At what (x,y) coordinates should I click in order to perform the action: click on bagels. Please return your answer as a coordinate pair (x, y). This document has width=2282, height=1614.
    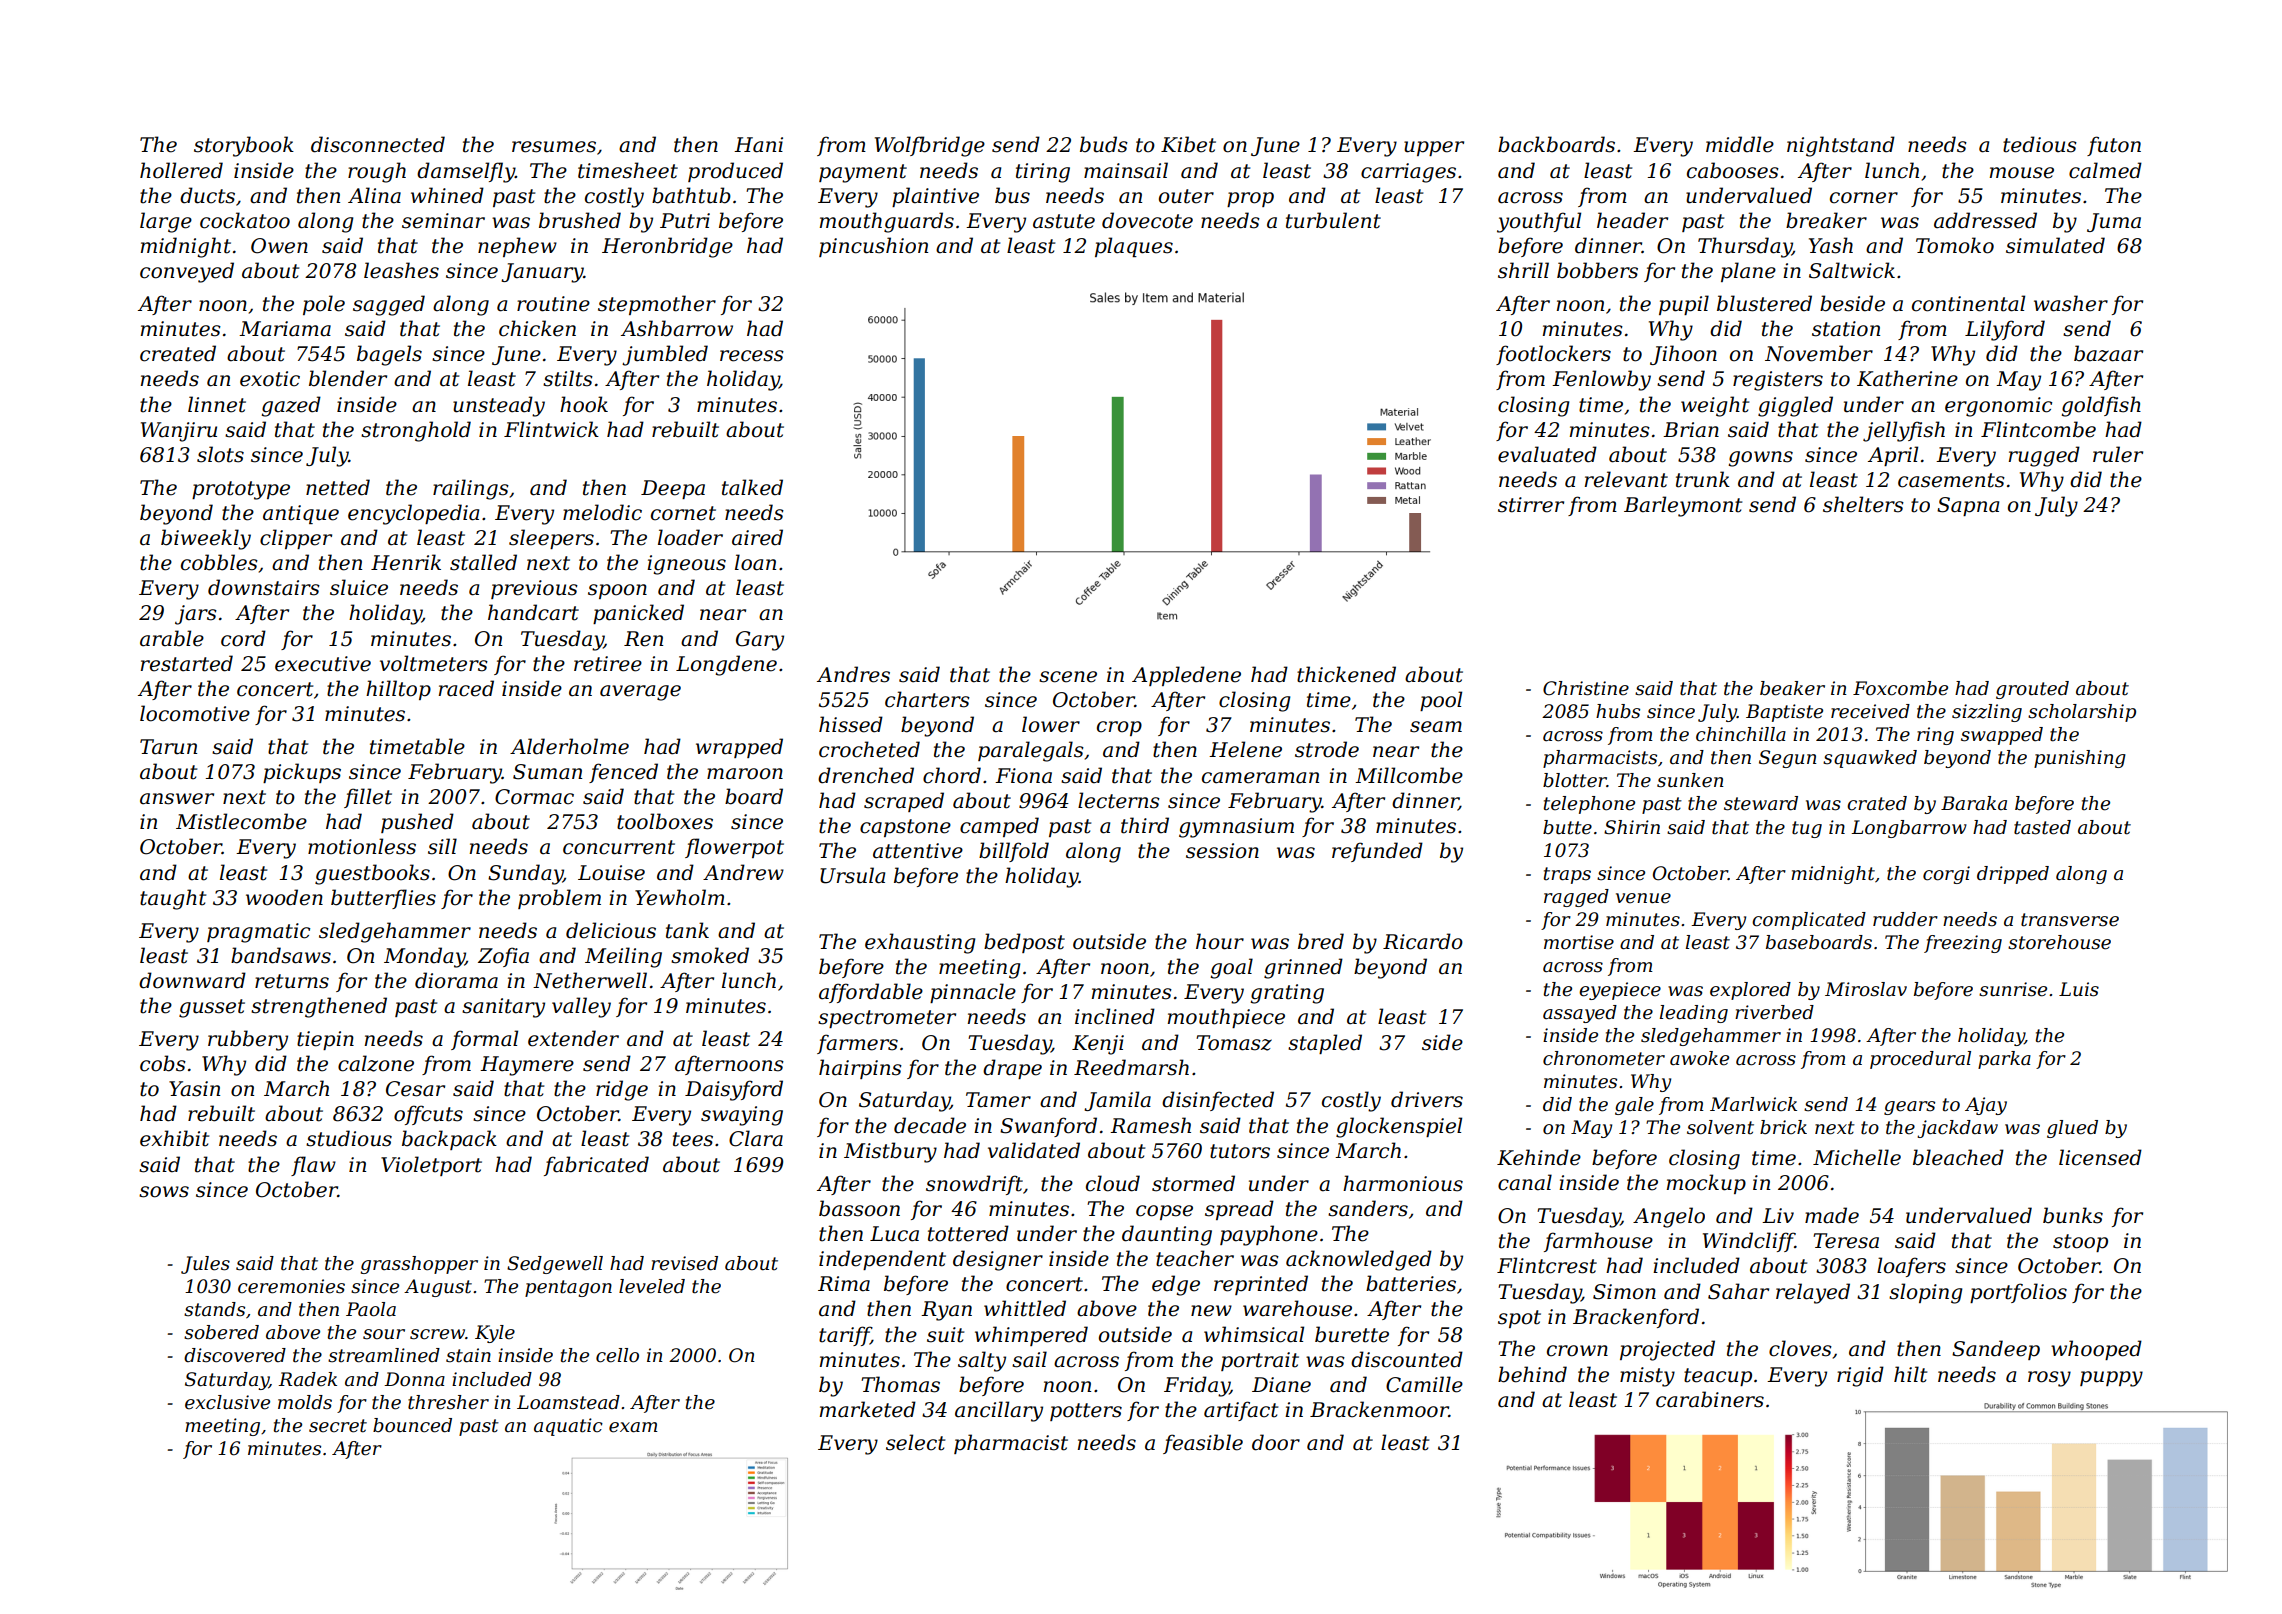
    Looking at the image, I should click on (389, 355).
